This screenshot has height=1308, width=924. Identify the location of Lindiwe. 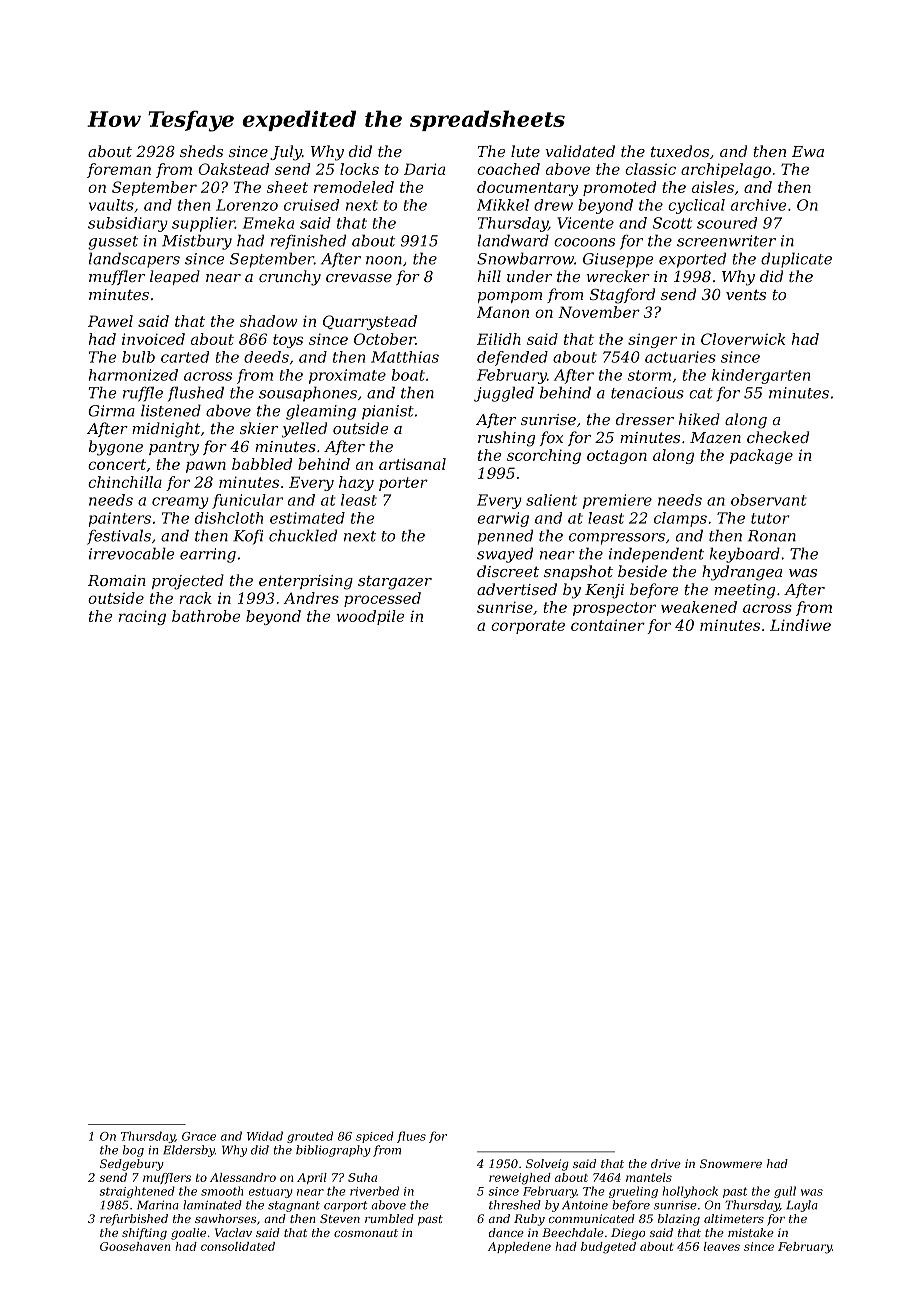
(800, 625).
